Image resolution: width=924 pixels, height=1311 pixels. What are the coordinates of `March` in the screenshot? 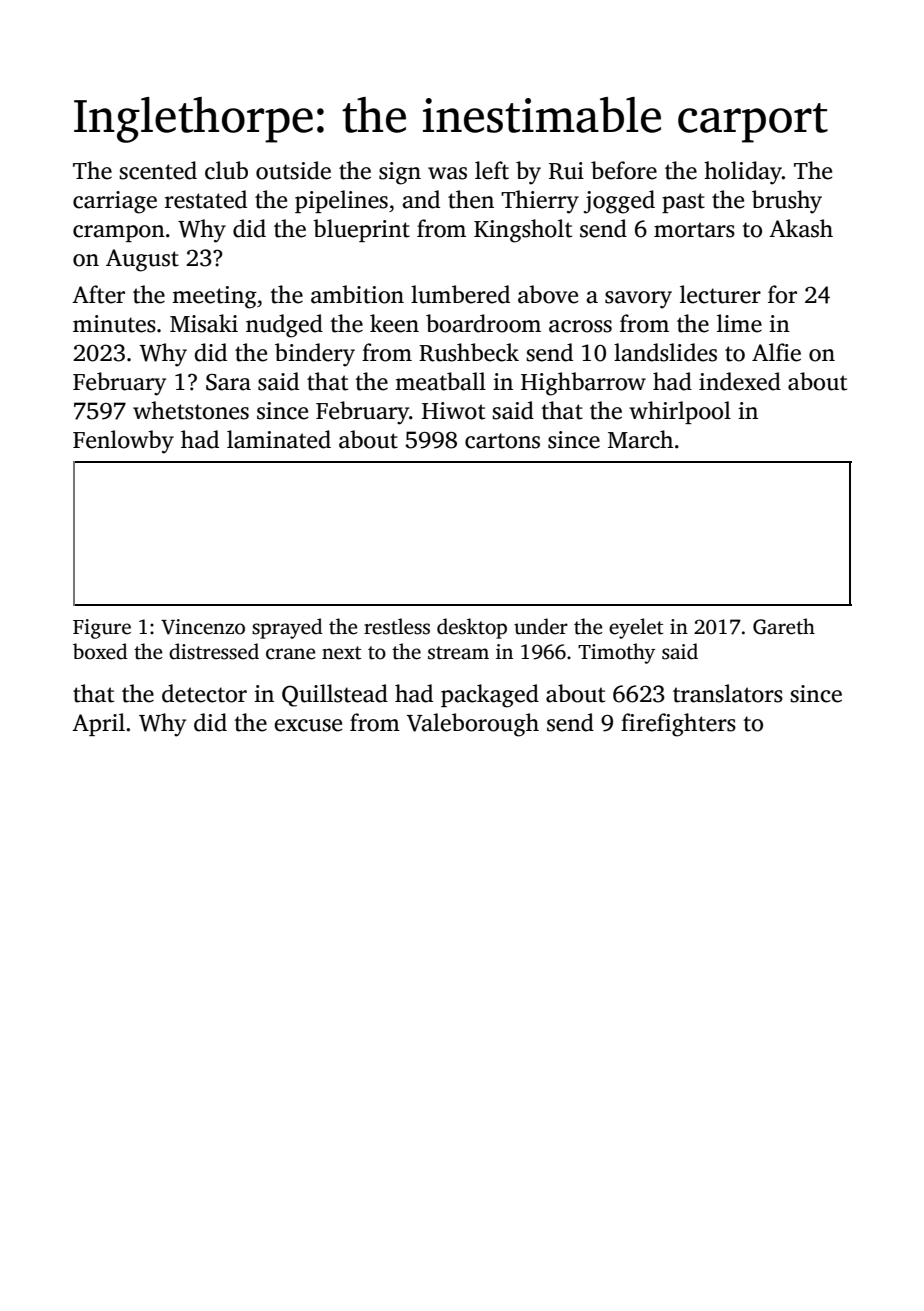 It's located at (640, 439).
